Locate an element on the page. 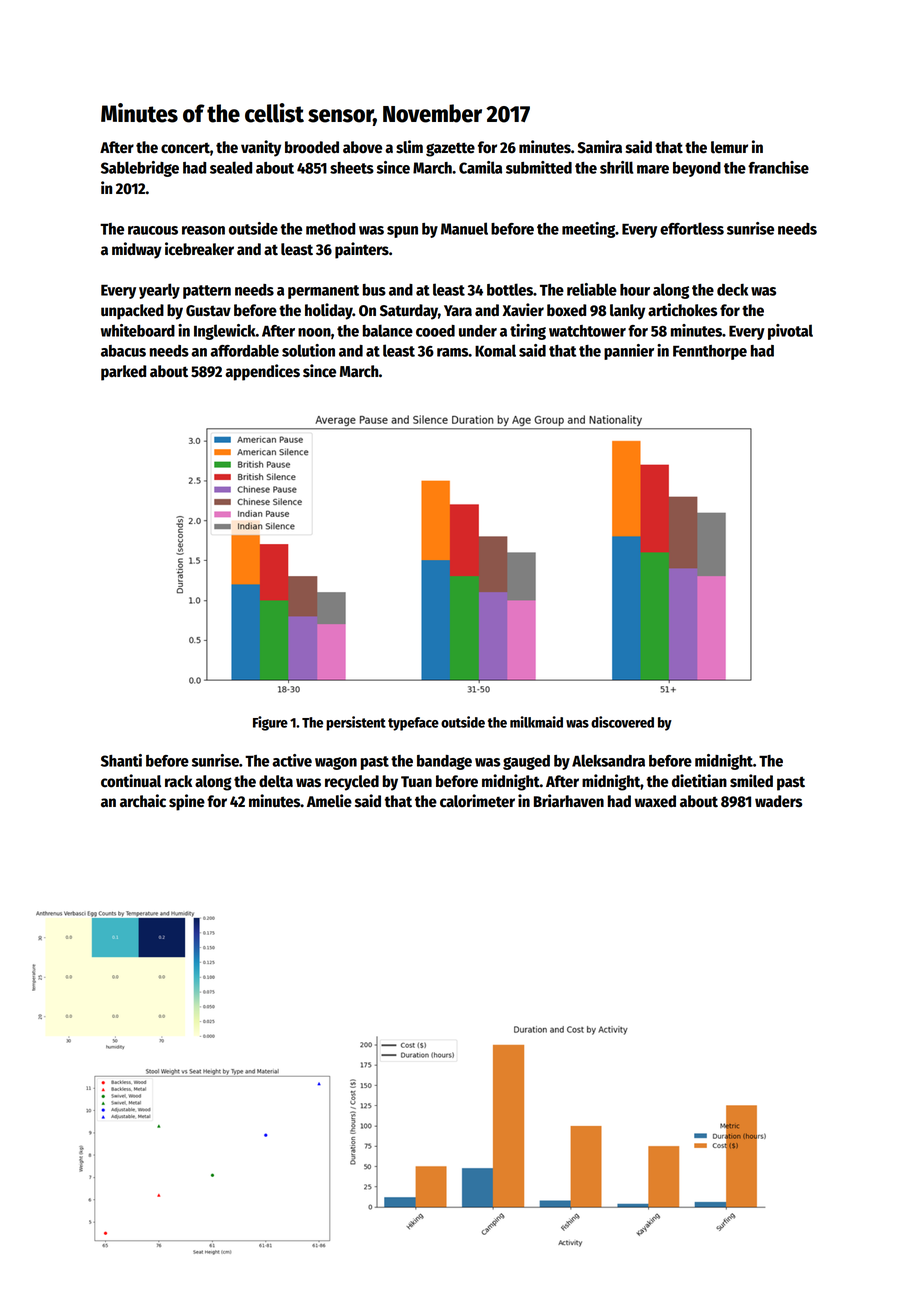 Image resolution: width=924 pixels, height=1308 pixels. concert is located at coordinates (185, 148).
